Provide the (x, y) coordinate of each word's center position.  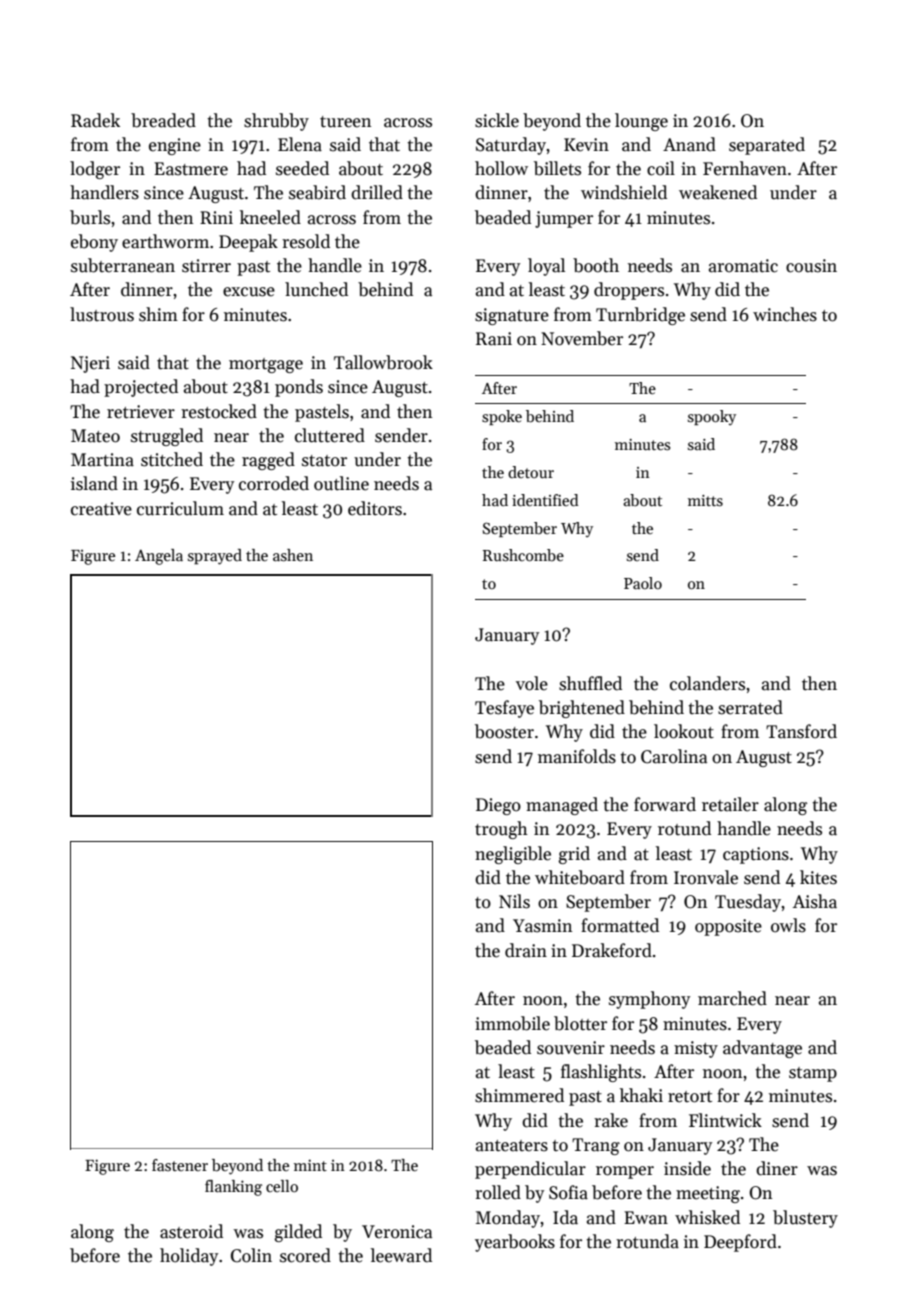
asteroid (191, 1231)
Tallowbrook (383, 362)
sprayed (215, 557)
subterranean (123, 265)
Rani (494, 339)
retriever (141, 412)
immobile (512, 1023)
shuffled (590, 683)
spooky (712, 417)
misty (696, 1049)
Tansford (801, 731)
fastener (180, 1165)
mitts (705, 500)
